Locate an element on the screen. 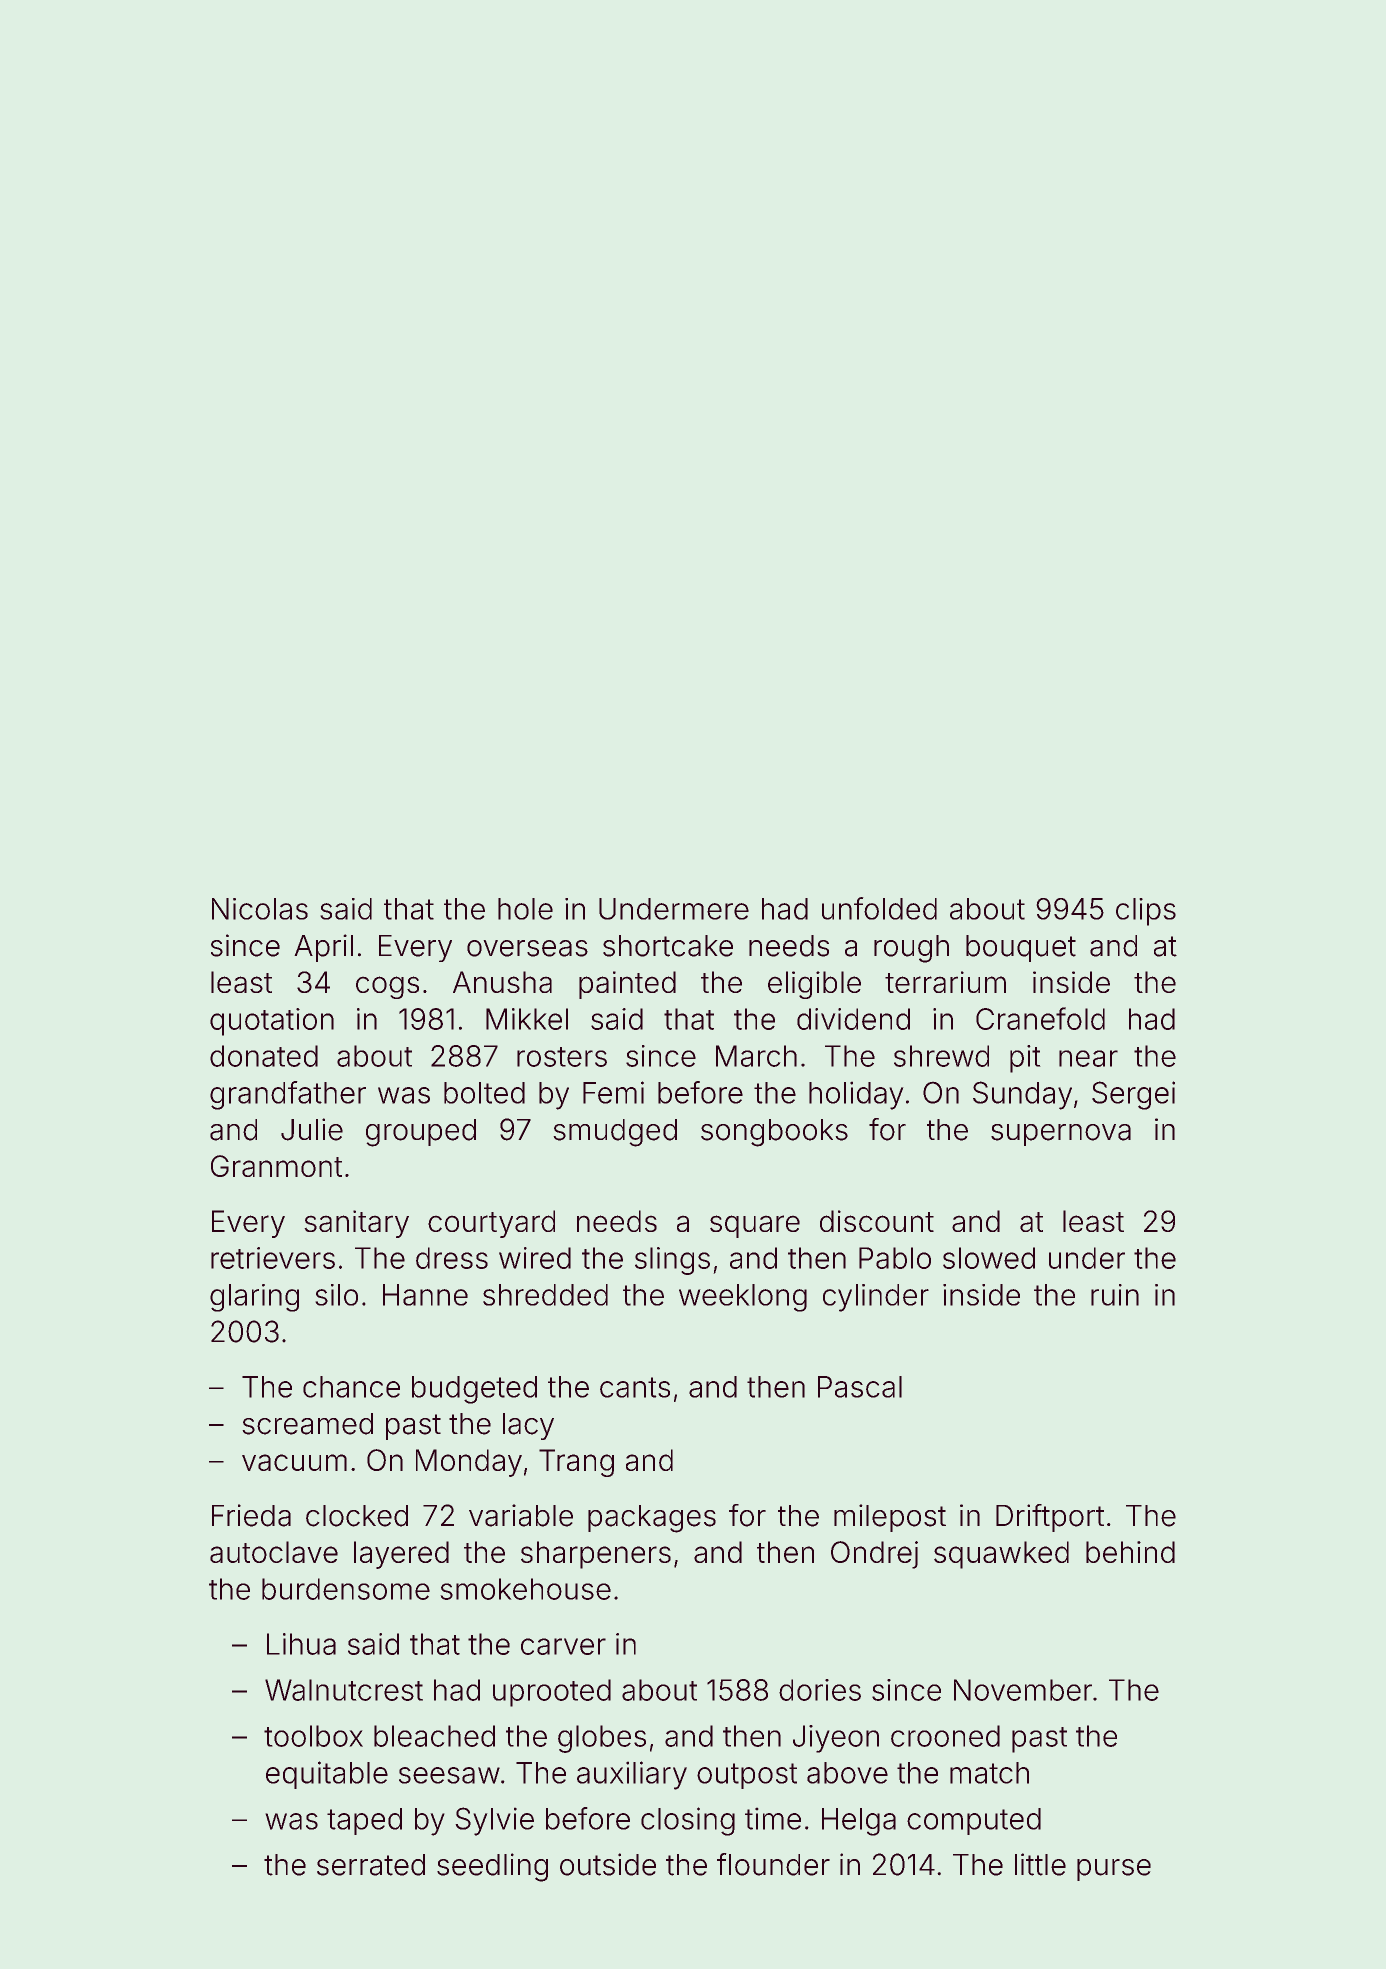 This screenshot has width=1386, height=1969. quotation is located at coordinates (272, 1022).
